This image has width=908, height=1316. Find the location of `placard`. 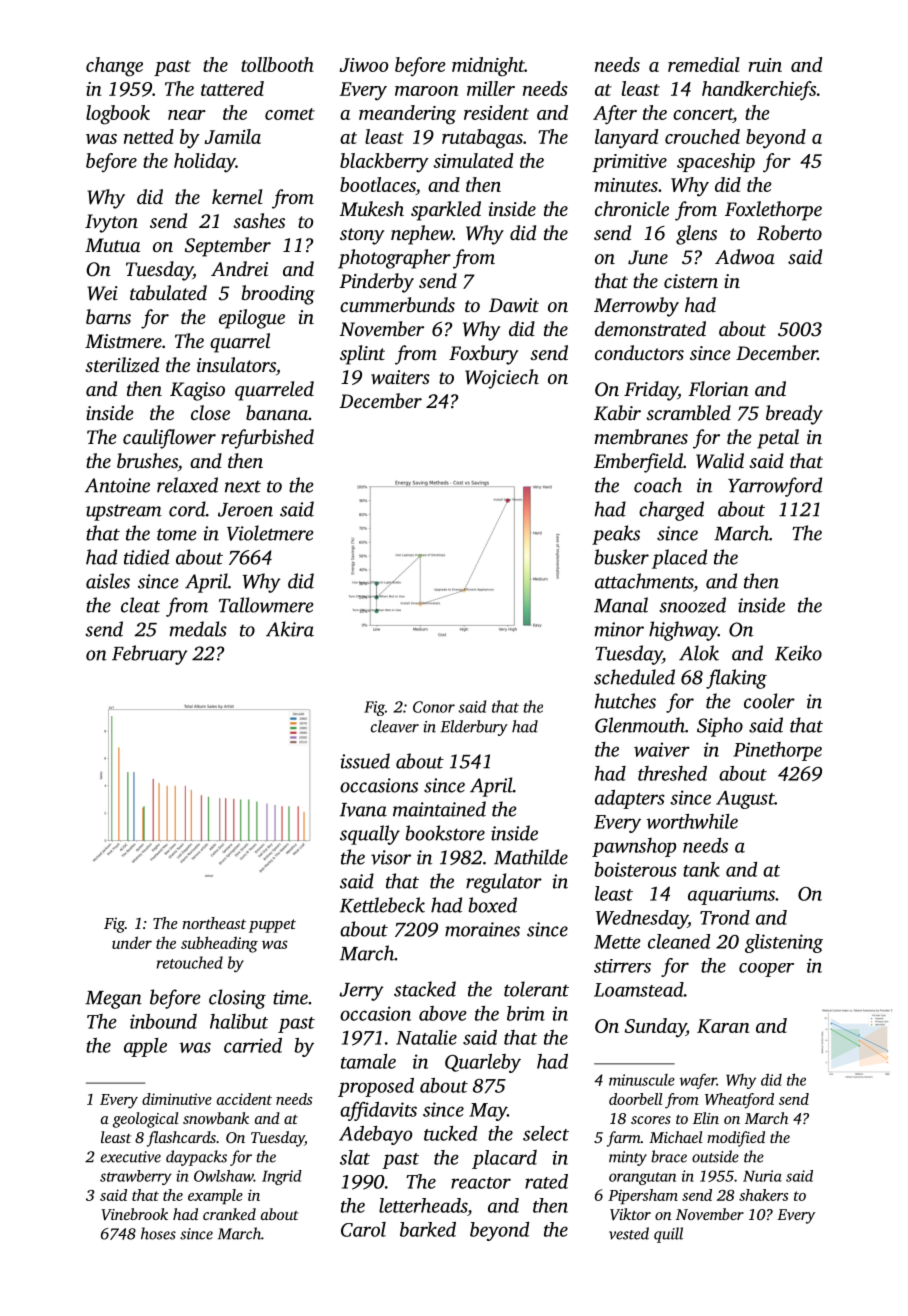

placard is located at coordinates (504, 1159).
